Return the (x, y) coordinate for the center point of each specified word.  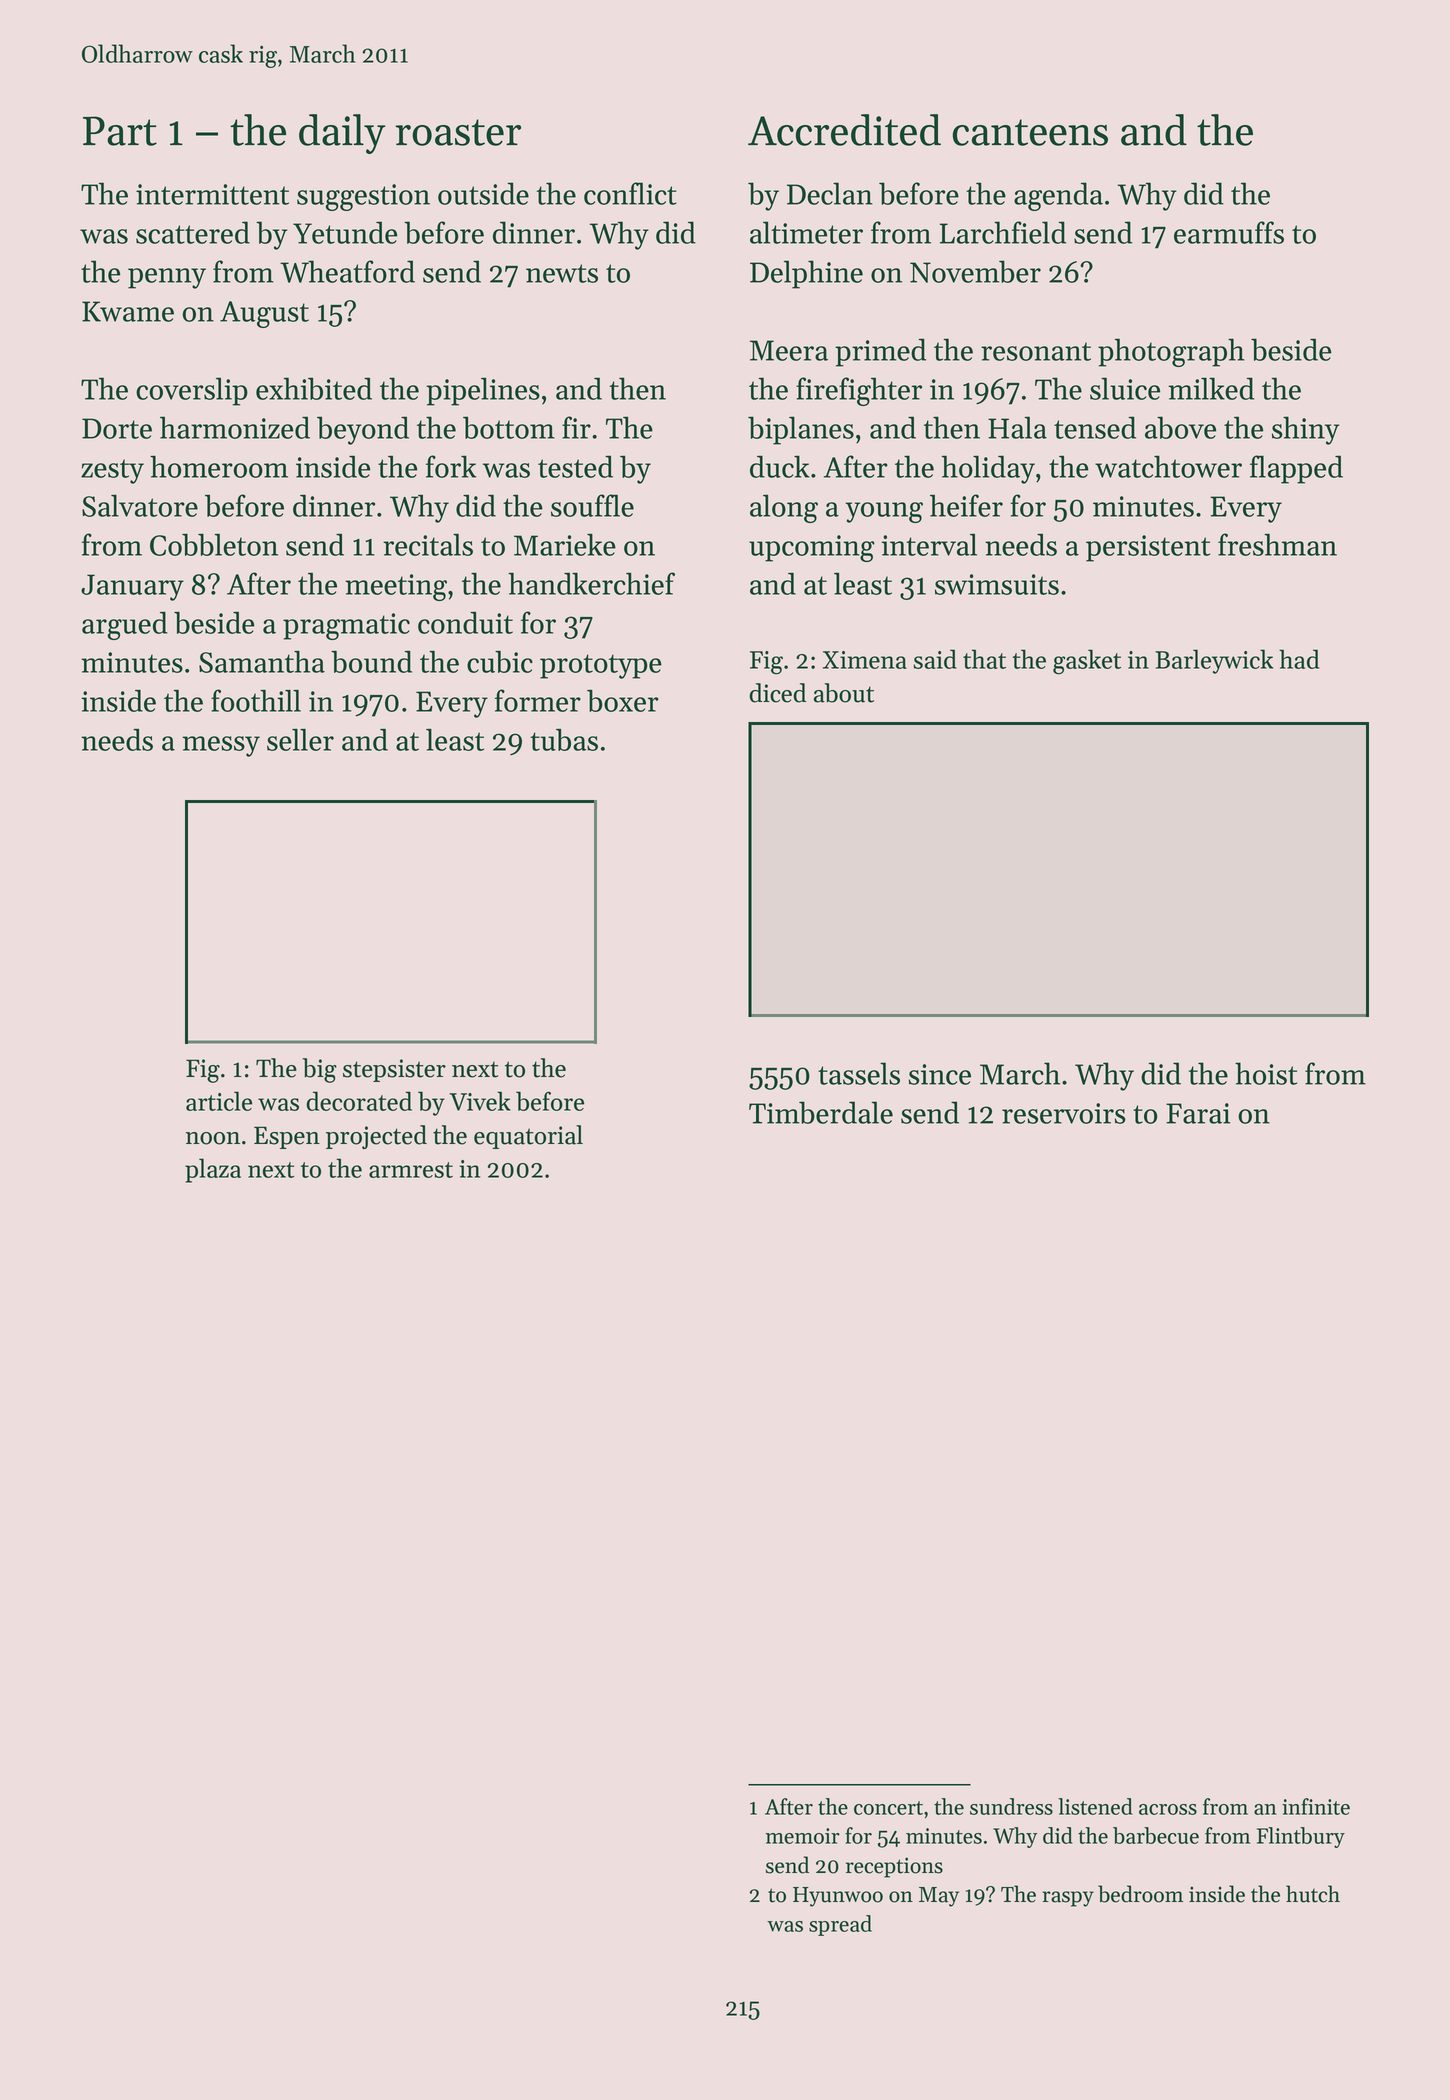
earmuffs (1229, 232)
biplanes (801, 430)
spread (840, 1925)
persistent (1148, 548)
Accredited (844, 130)
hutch (1313, 1894)
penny (167, 278)
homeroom (219, 466)
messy (221, 746)
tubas (564, 740)
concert (888, 1808)
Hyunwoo (838, 1897)
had (1299, 659)
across (1168, 1809)
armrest (411, 1170)
